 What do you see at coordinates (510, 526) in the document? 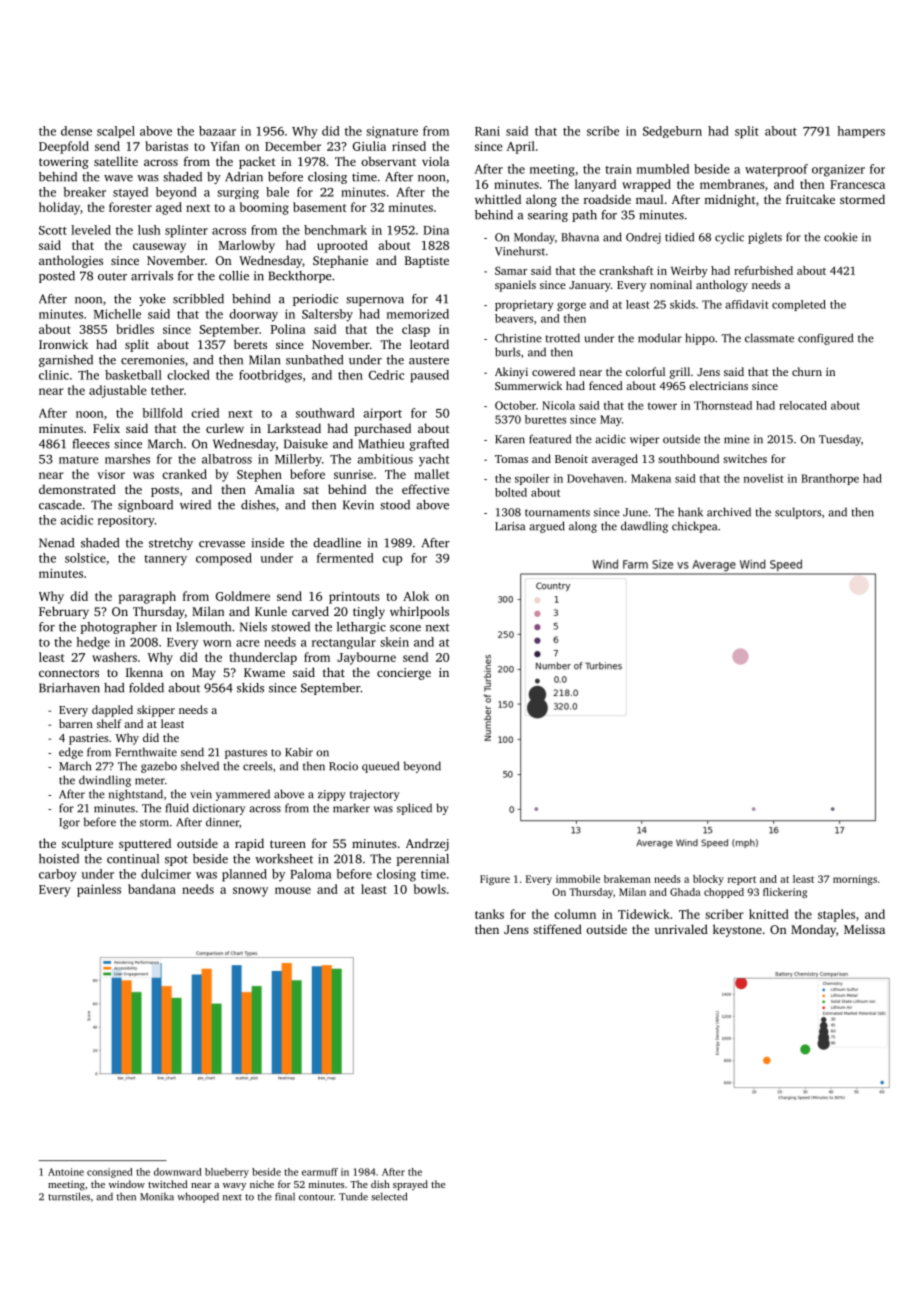
I see `Larisa` at bounding box center [510, 526].
